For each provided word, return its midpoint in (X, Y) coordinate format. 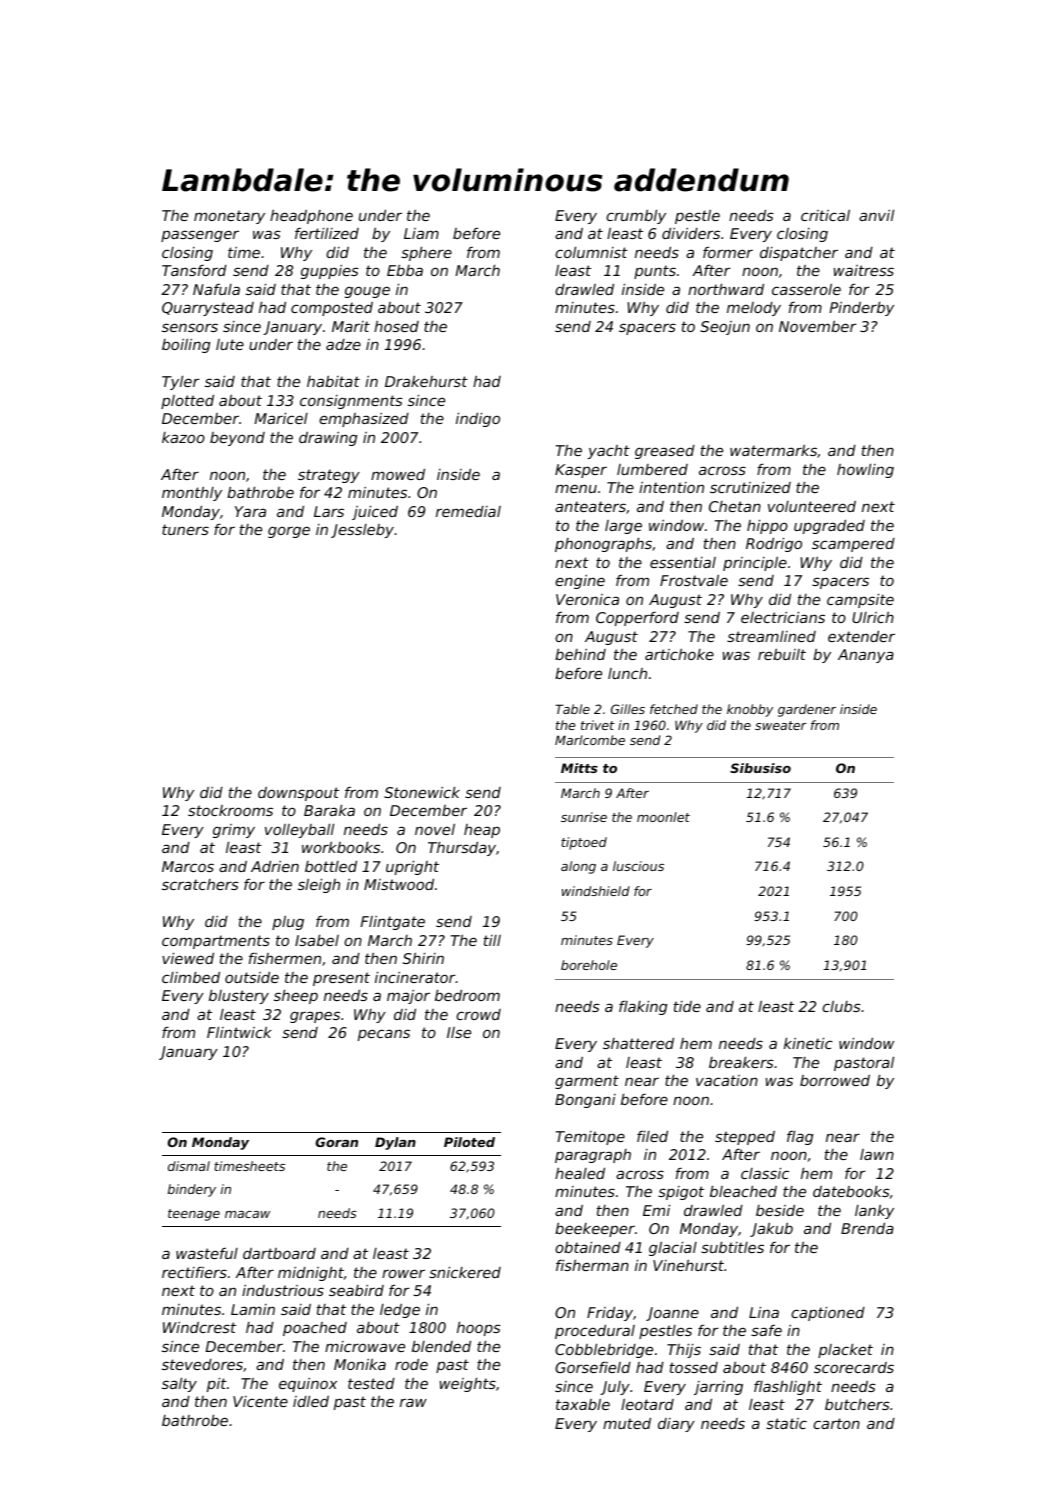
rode (411, 1364)
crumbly (636, 216)
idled (311, 1401)
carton (836, 1423)
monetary (229, 217)
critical (825, 215)
